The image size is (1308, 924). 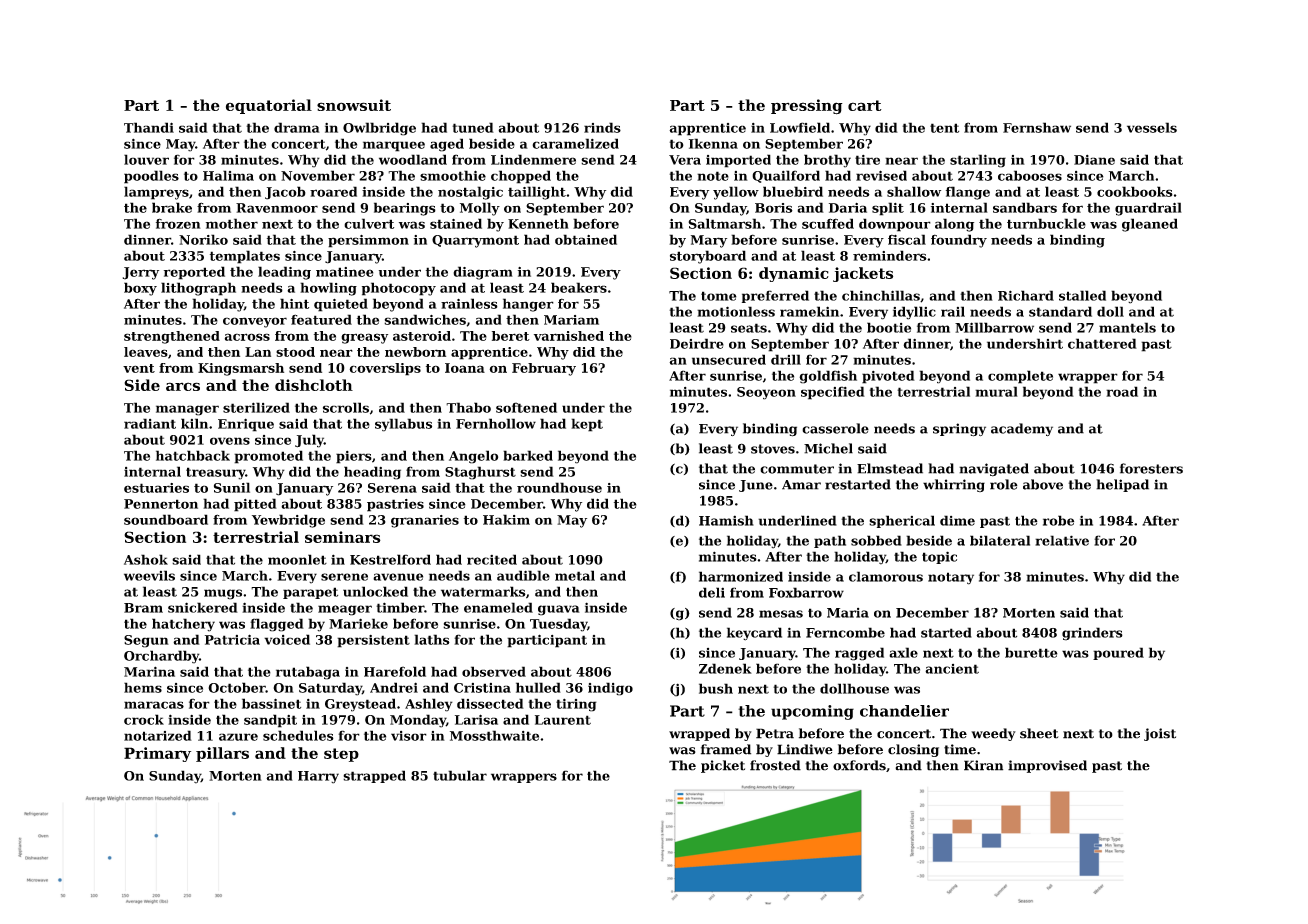 What do you see at coordinates (1082, 295) in the document?
I see `stalled` at bounding box center [1082, 295].
